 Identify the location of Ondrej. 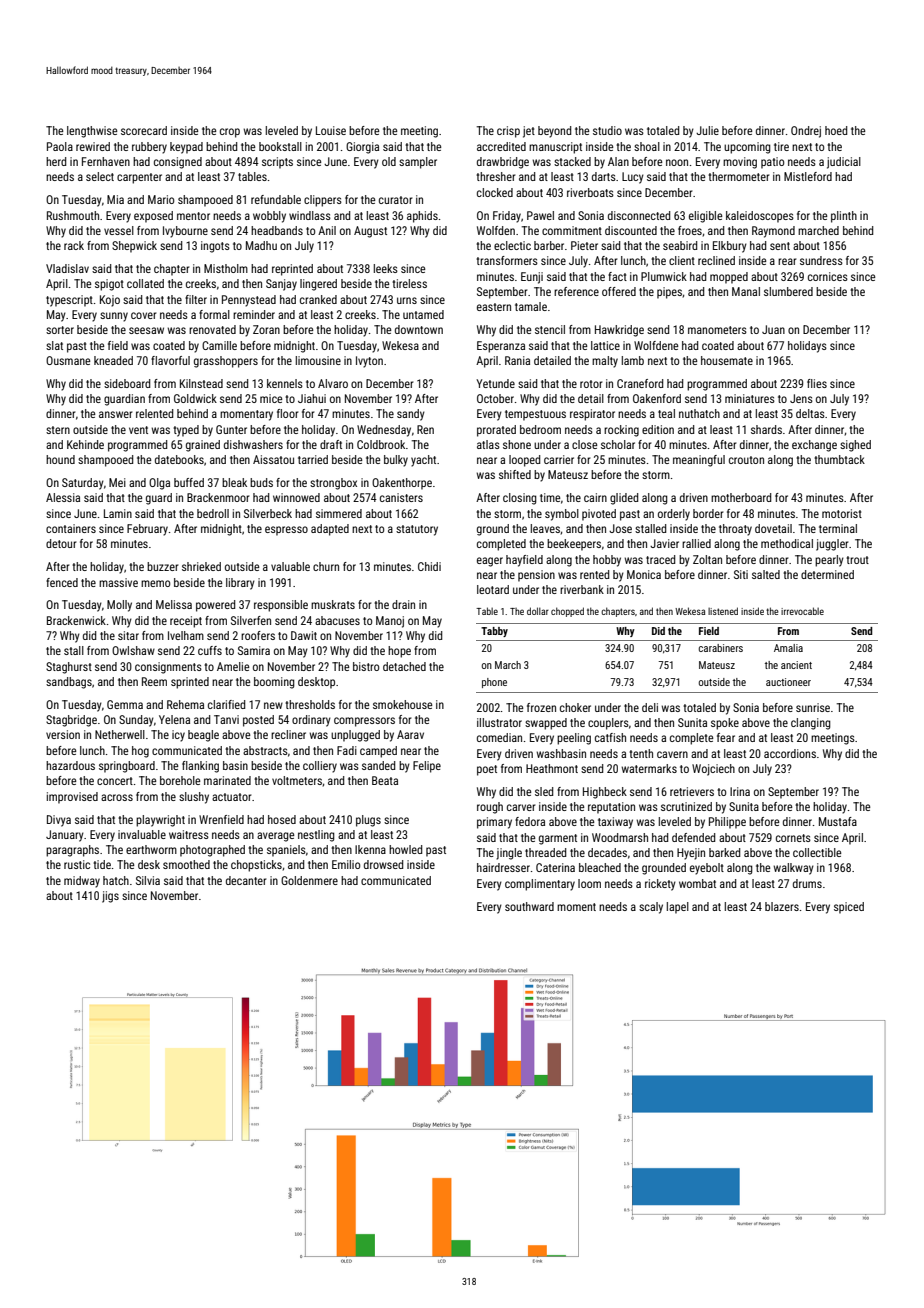
(806, 132).
